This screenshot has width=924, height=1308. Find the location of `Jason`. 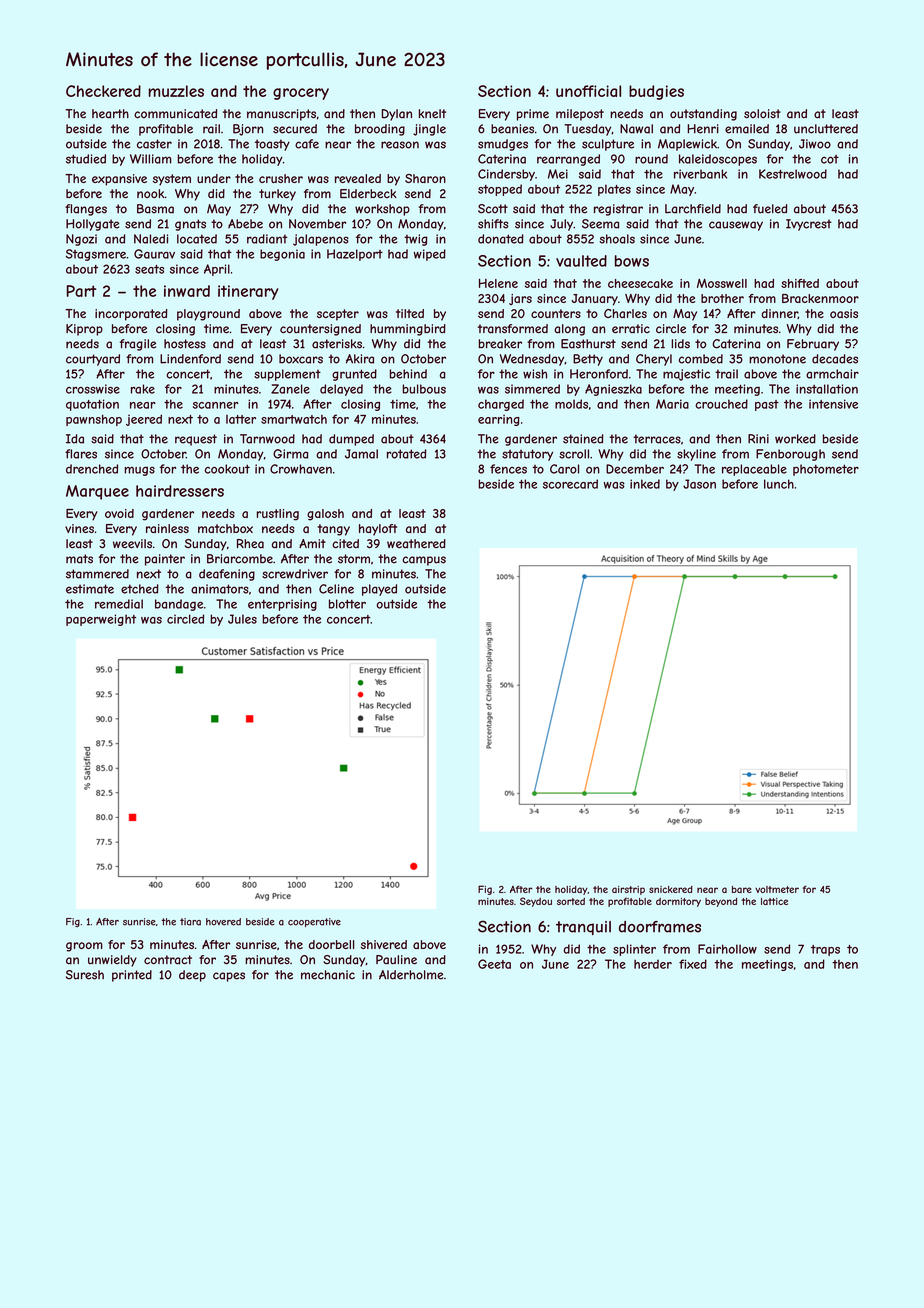

Jason is located at coordinates (699, 484).
